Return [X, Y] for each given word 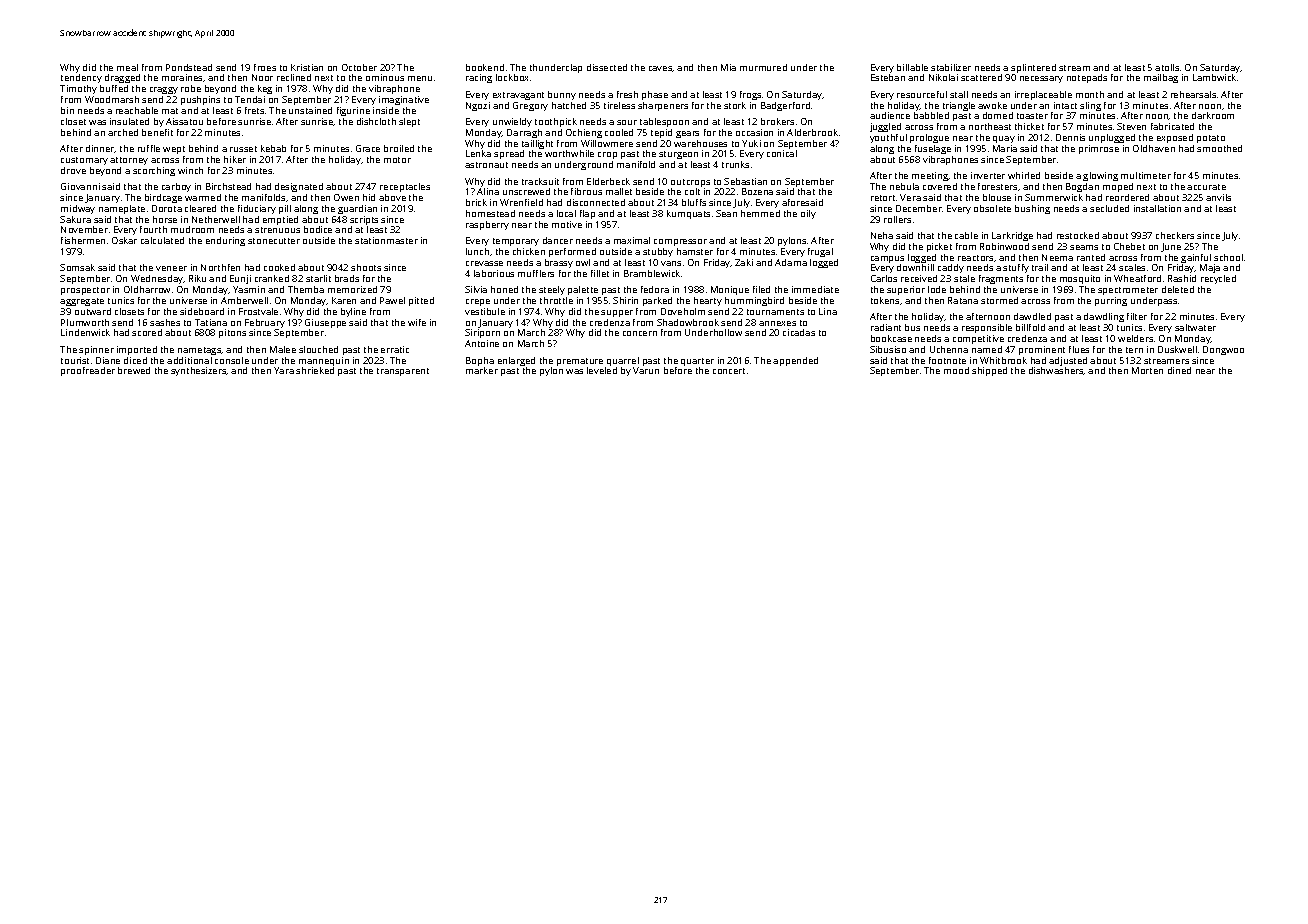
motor [397, 160]
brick [476, 202]
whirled [1024, 175]
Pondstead [189, 67]
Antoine [482, 343]
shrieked [315, 370]
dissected [607, 67]
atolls [1167, 67]
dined [1179, 370]
